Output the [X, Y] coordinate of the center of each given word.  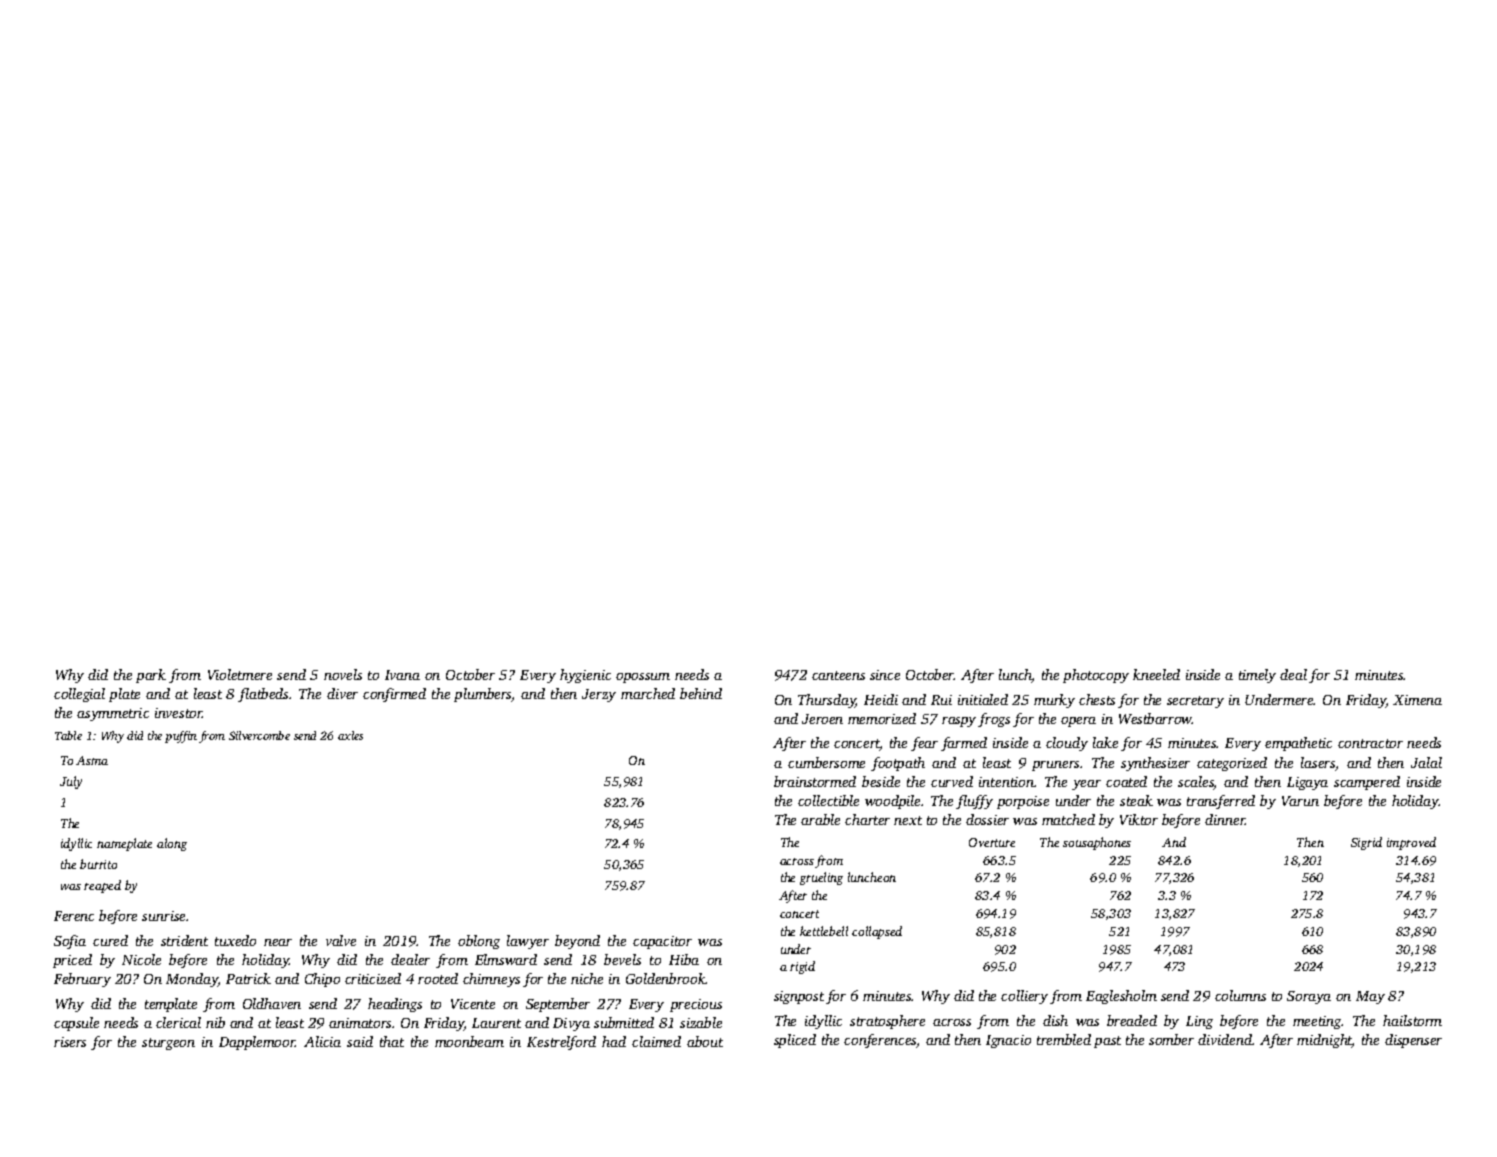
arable [820, 819]
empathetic [1298, 744]
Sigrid [1366, 843]
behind [701, 693]
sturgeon [168, 1044]
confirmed [394, 695]
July [71, 782]
